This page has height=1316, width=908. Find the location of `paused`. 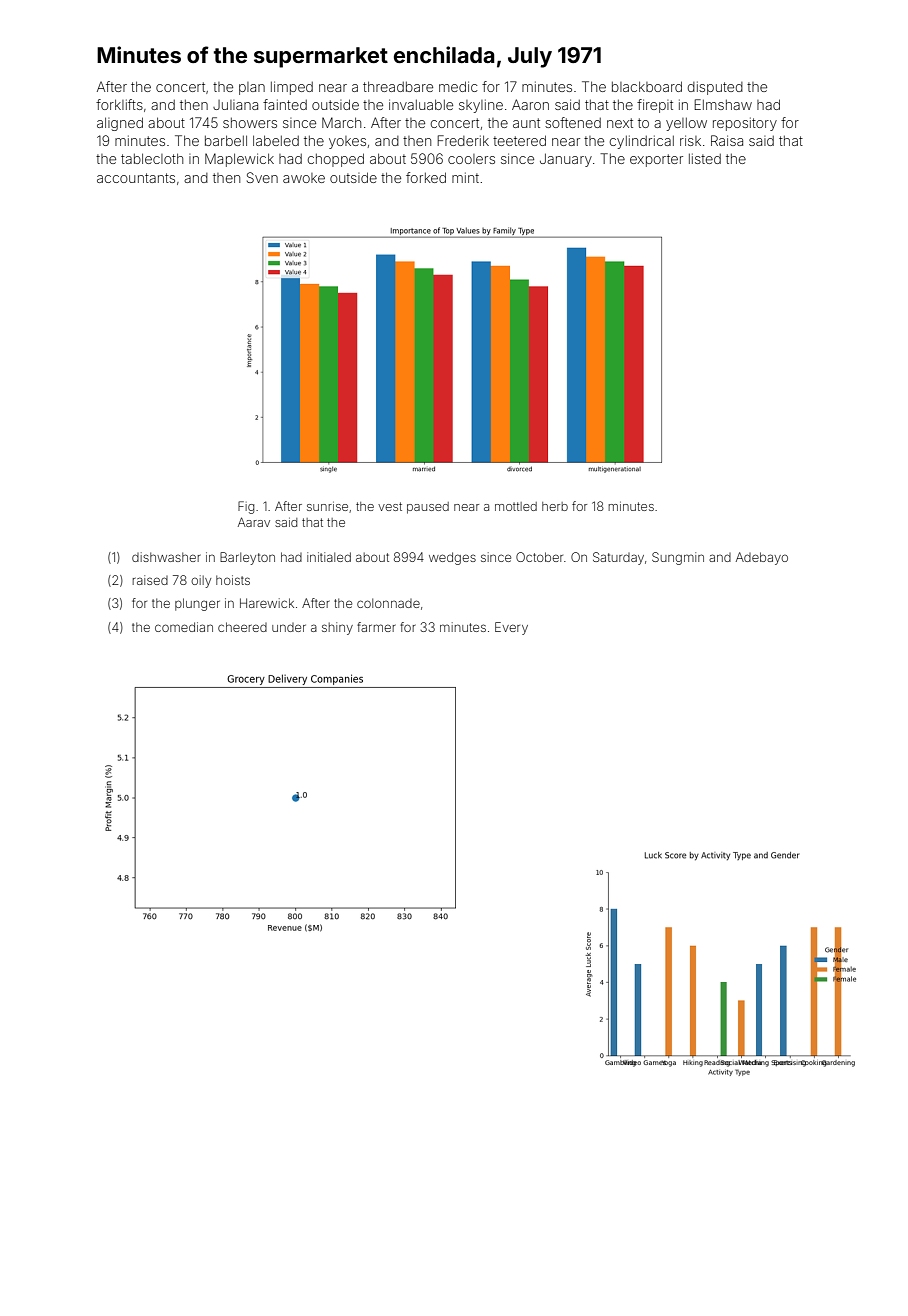

paused is located at coordinates (428, 508).
